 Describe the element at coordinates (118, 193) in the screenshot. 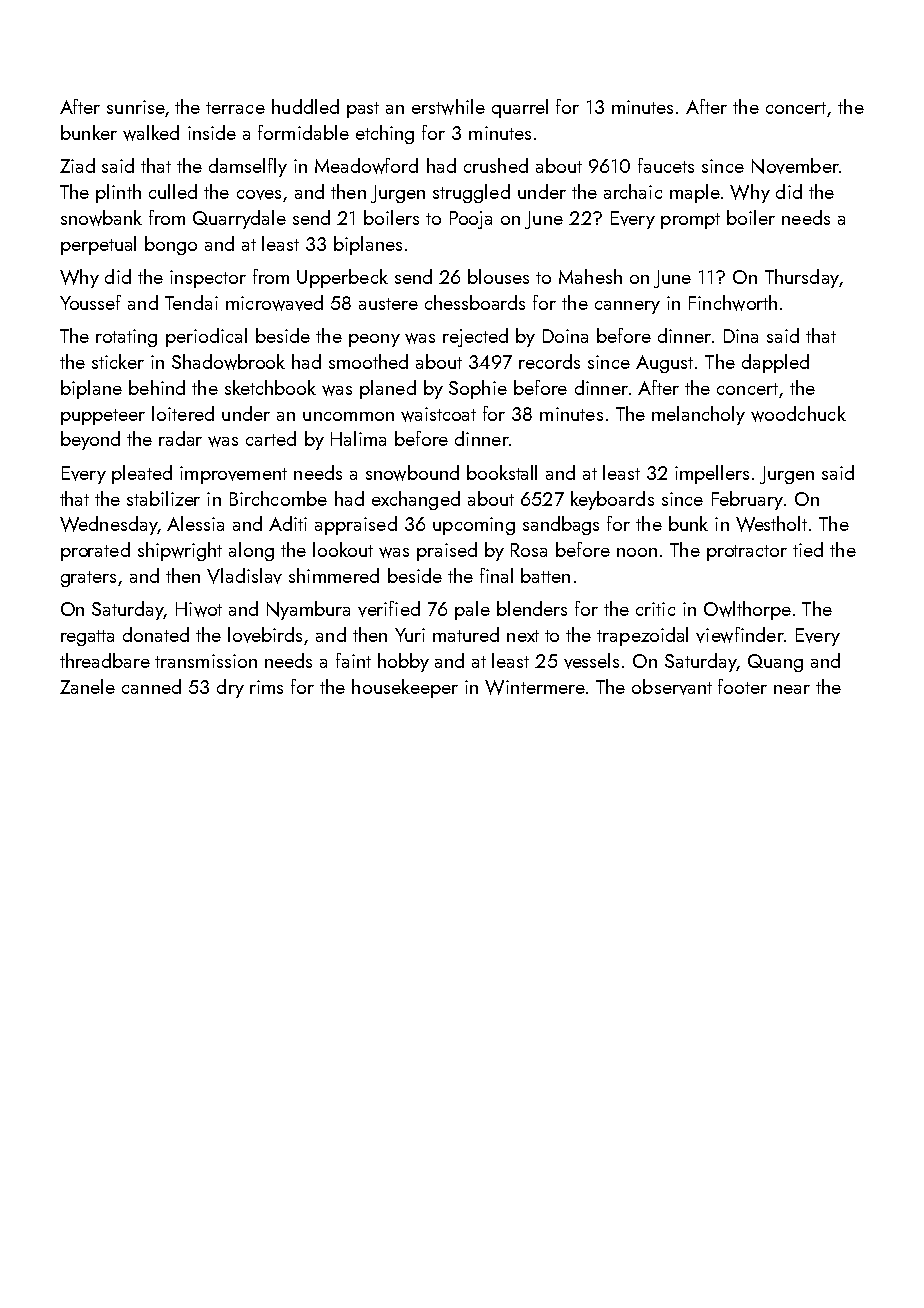

I see `plinth` at that location.
